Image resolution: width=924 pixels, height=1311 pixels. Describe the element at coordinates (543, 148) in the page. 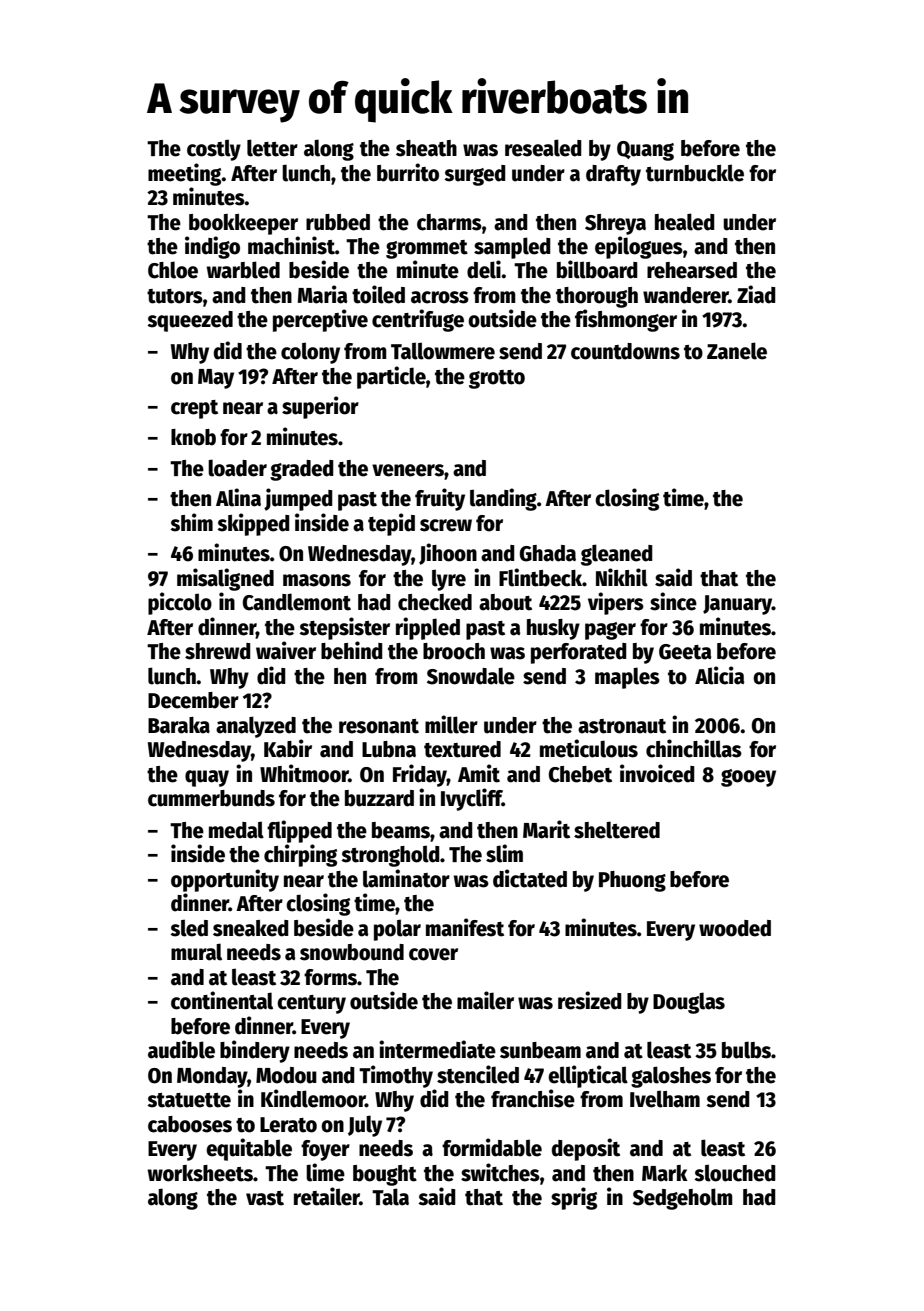

I see `resealed` at that location.
